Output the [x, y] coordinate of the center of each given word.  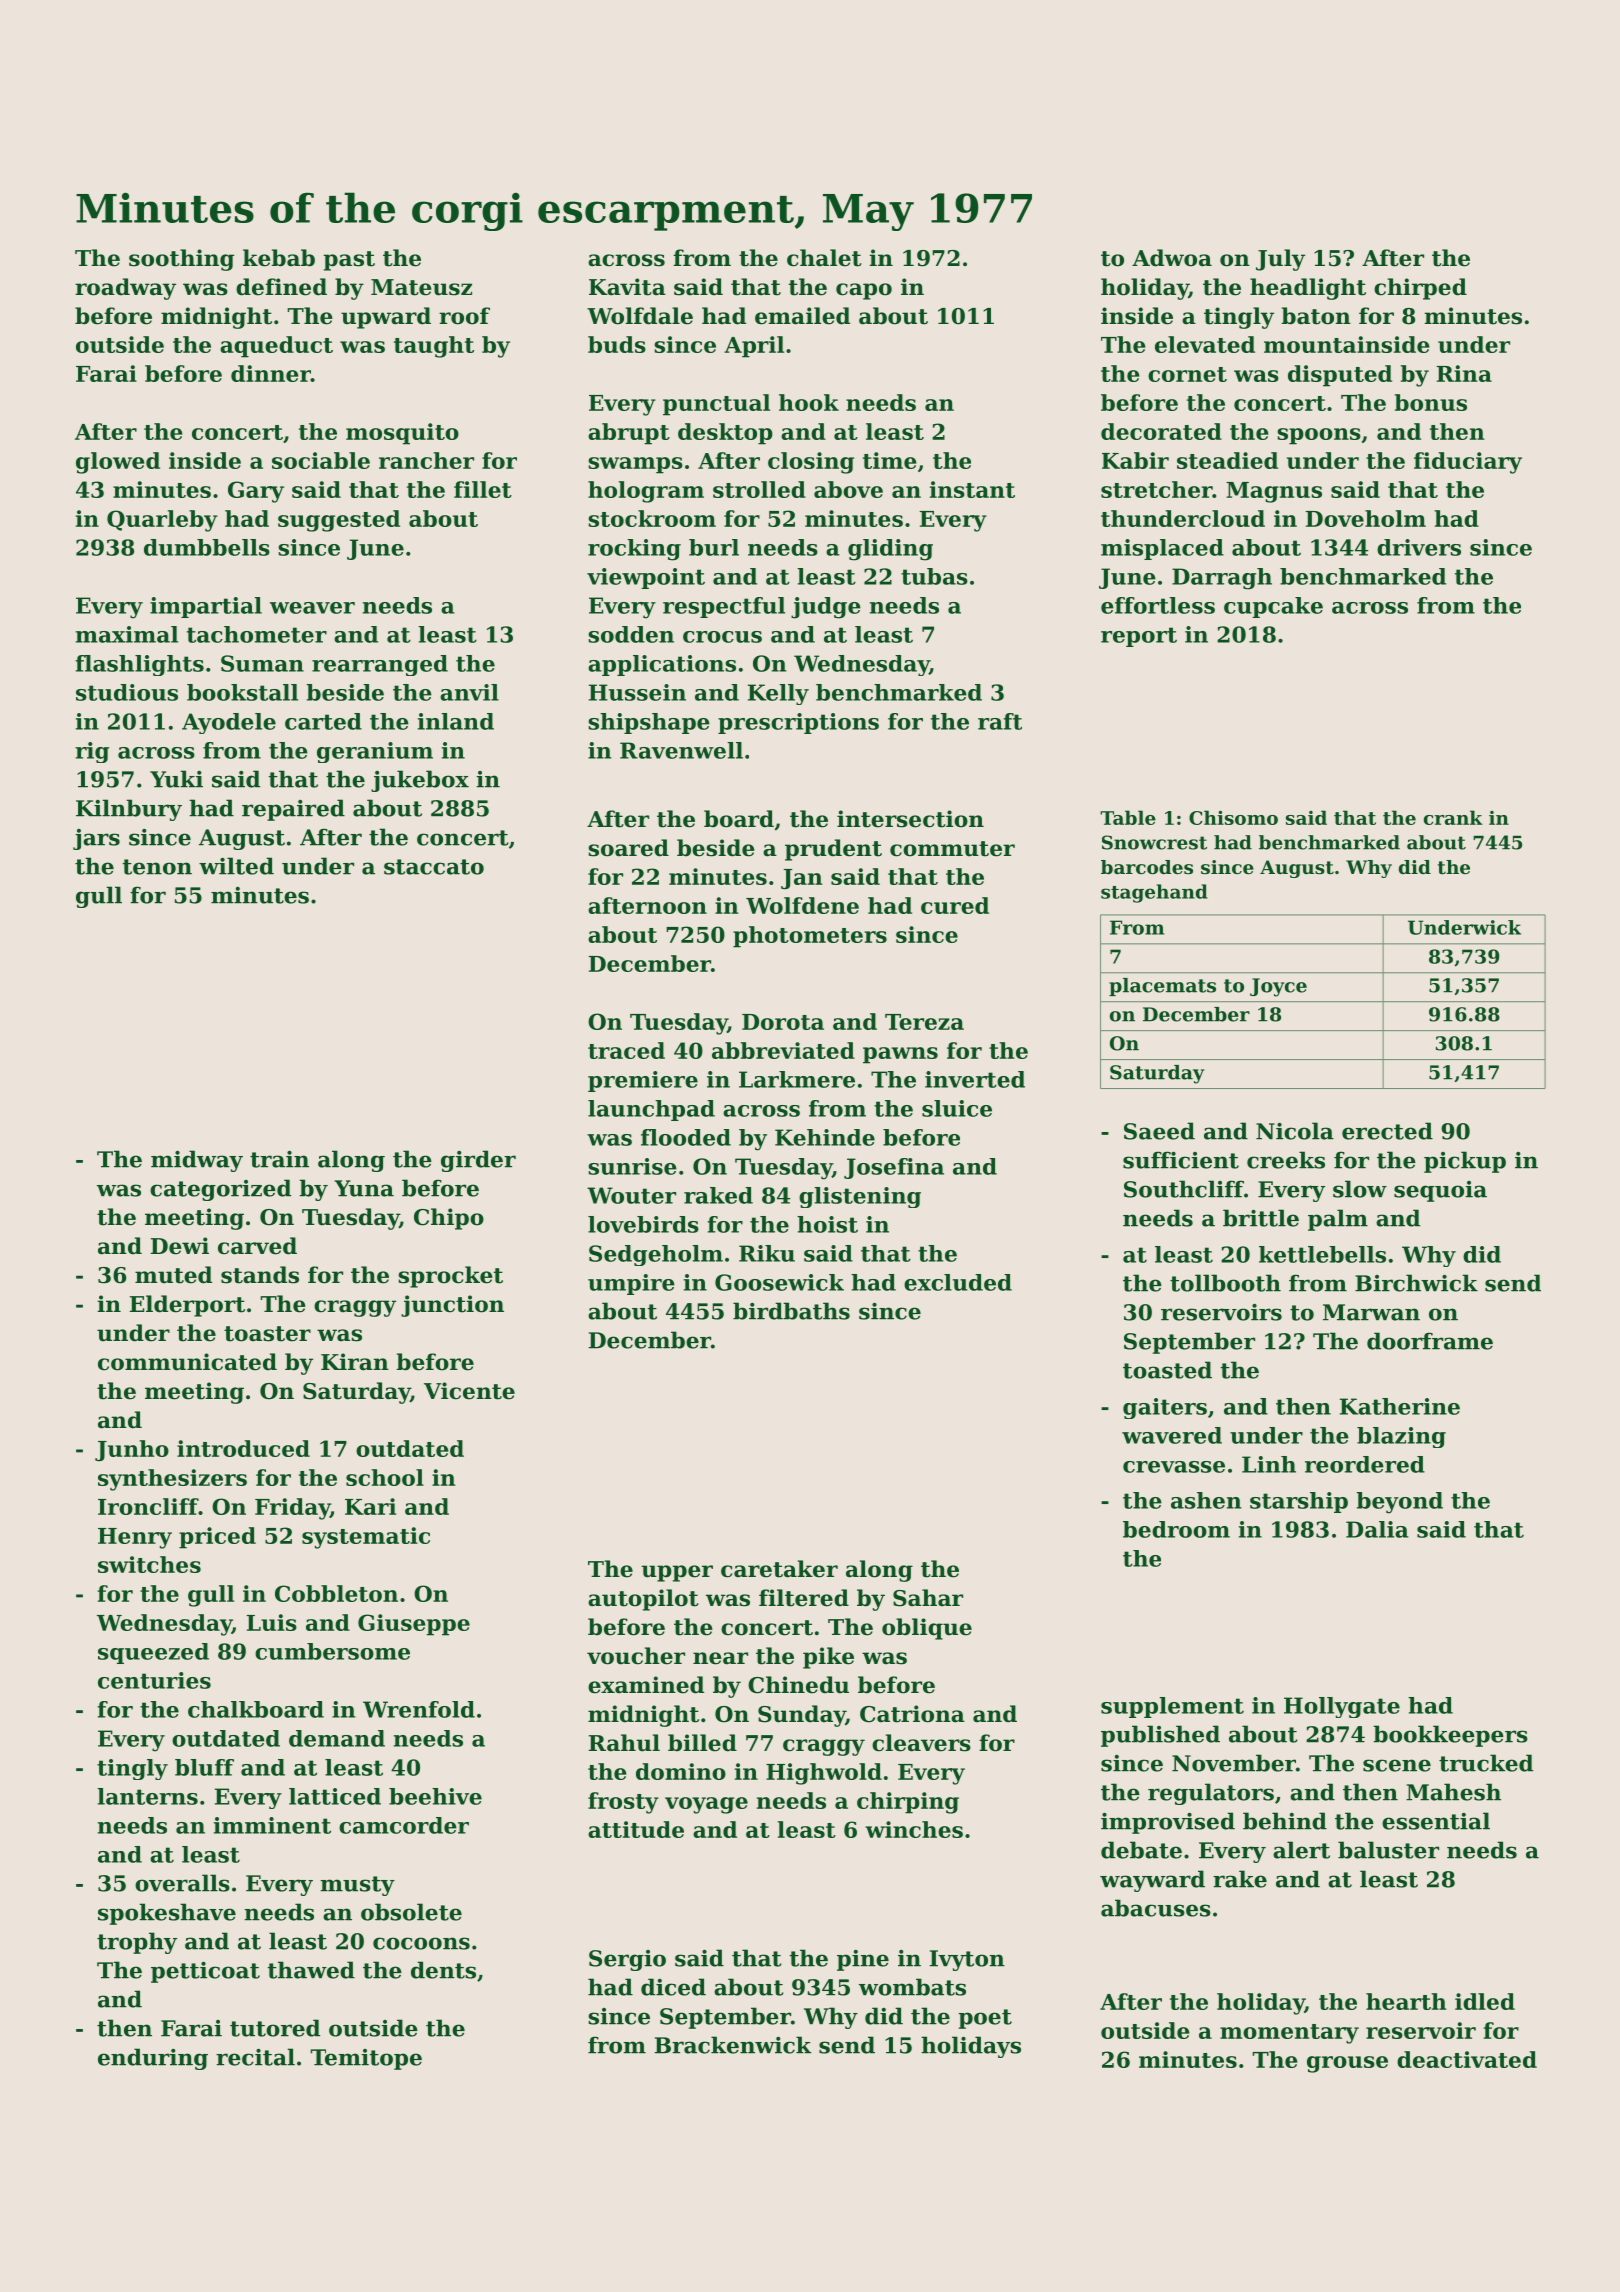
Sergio [627, 1960]
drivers [1419, 547]
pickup [1465, 1162]
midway [197, 1161]
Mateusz [421, 287]
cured [955, 905]
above [848, 489]
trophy [137, 1943]
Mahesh [1453, 1792]
